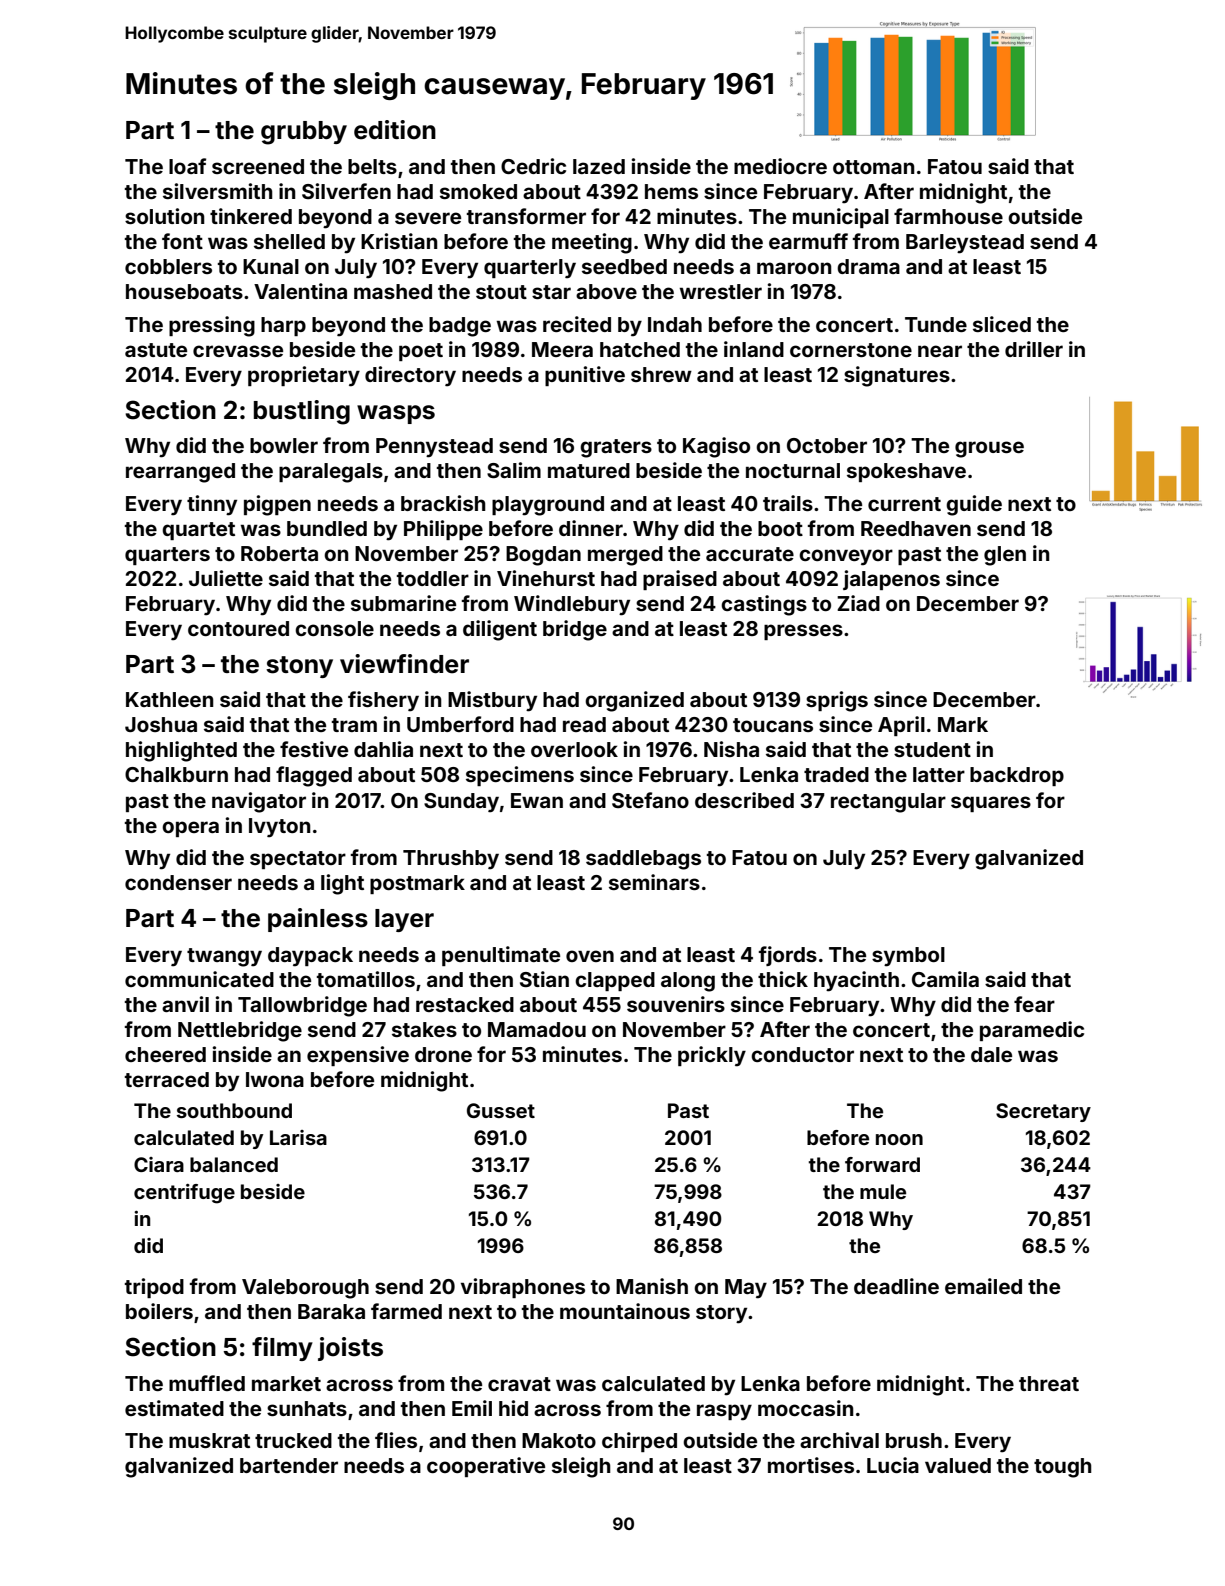  Describe the element at coordinates (279, 553) in the screenshot. I see `Roberta` at that location.
